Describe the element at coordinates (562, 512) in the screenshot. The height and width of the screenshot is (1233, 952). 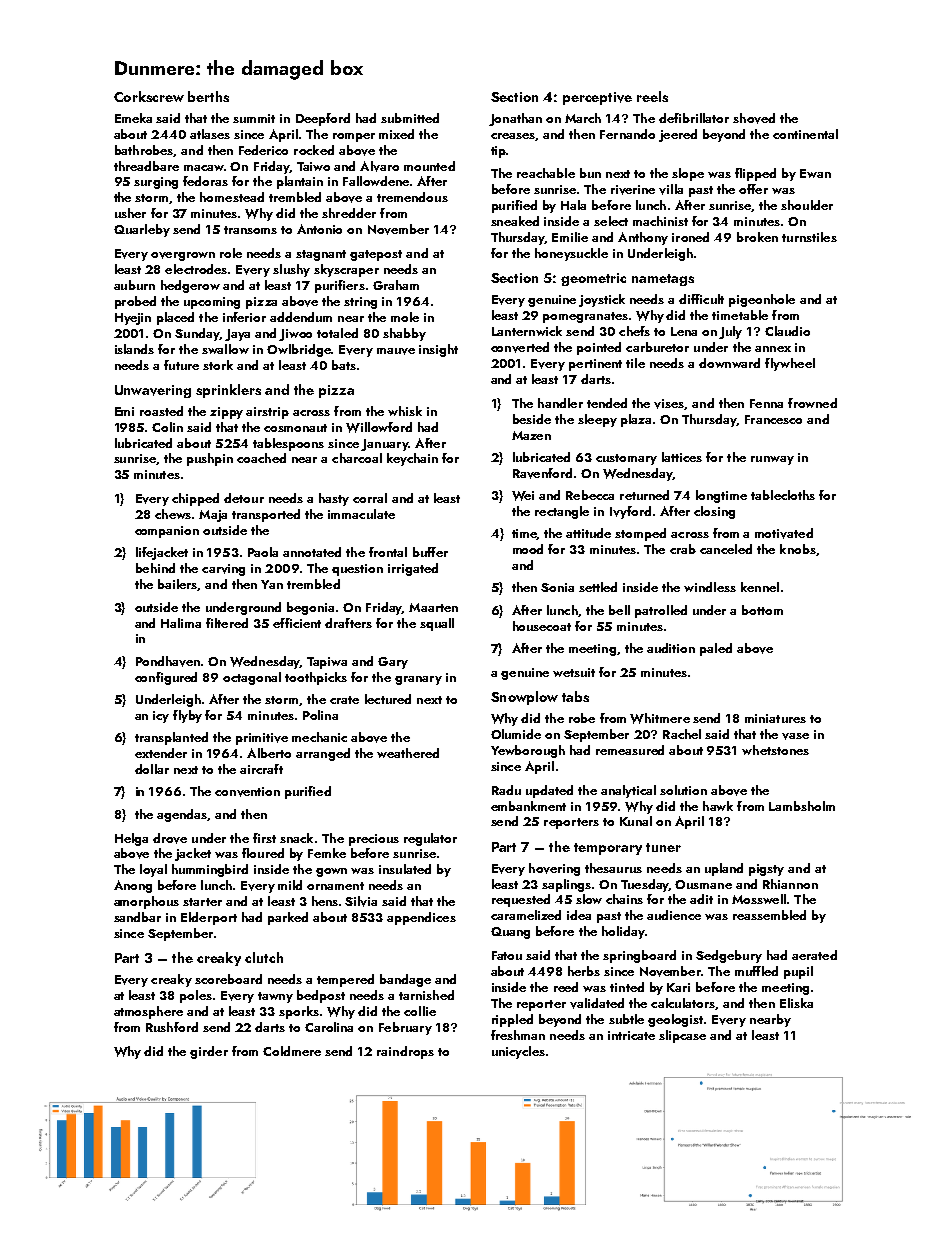
I see `rectangle` at that location.
